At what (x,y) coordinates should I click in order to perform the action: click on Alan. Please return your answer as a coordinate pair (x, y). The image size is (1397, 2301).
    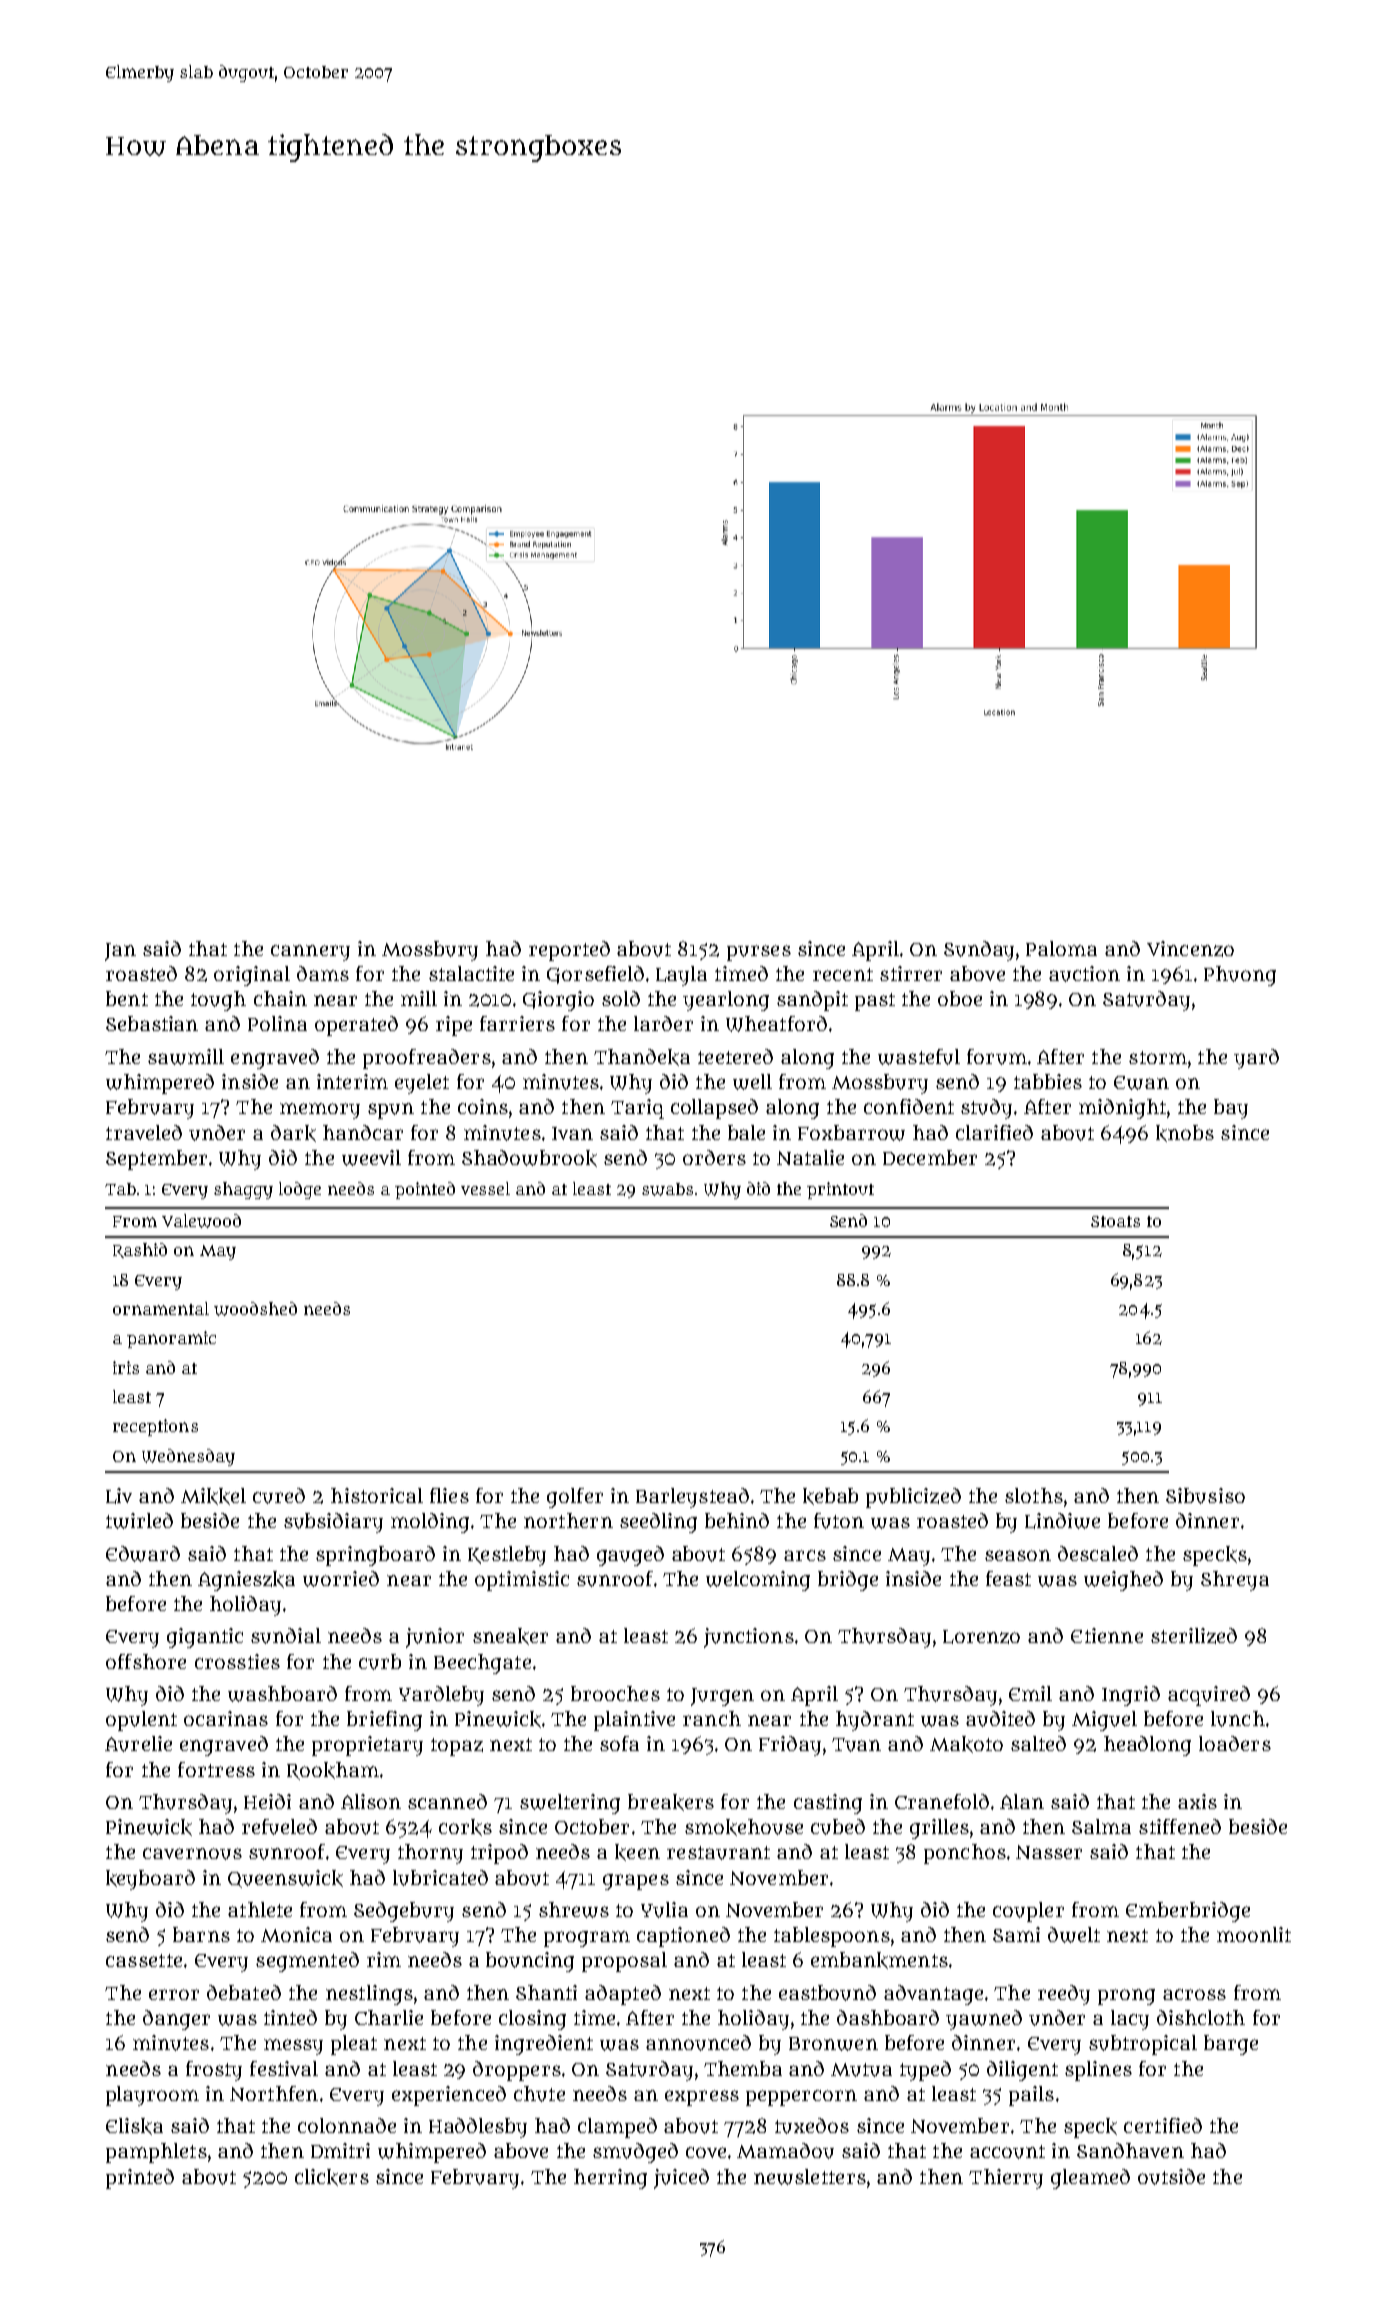
    Looking at the image, I should click on (1022, 1801).
